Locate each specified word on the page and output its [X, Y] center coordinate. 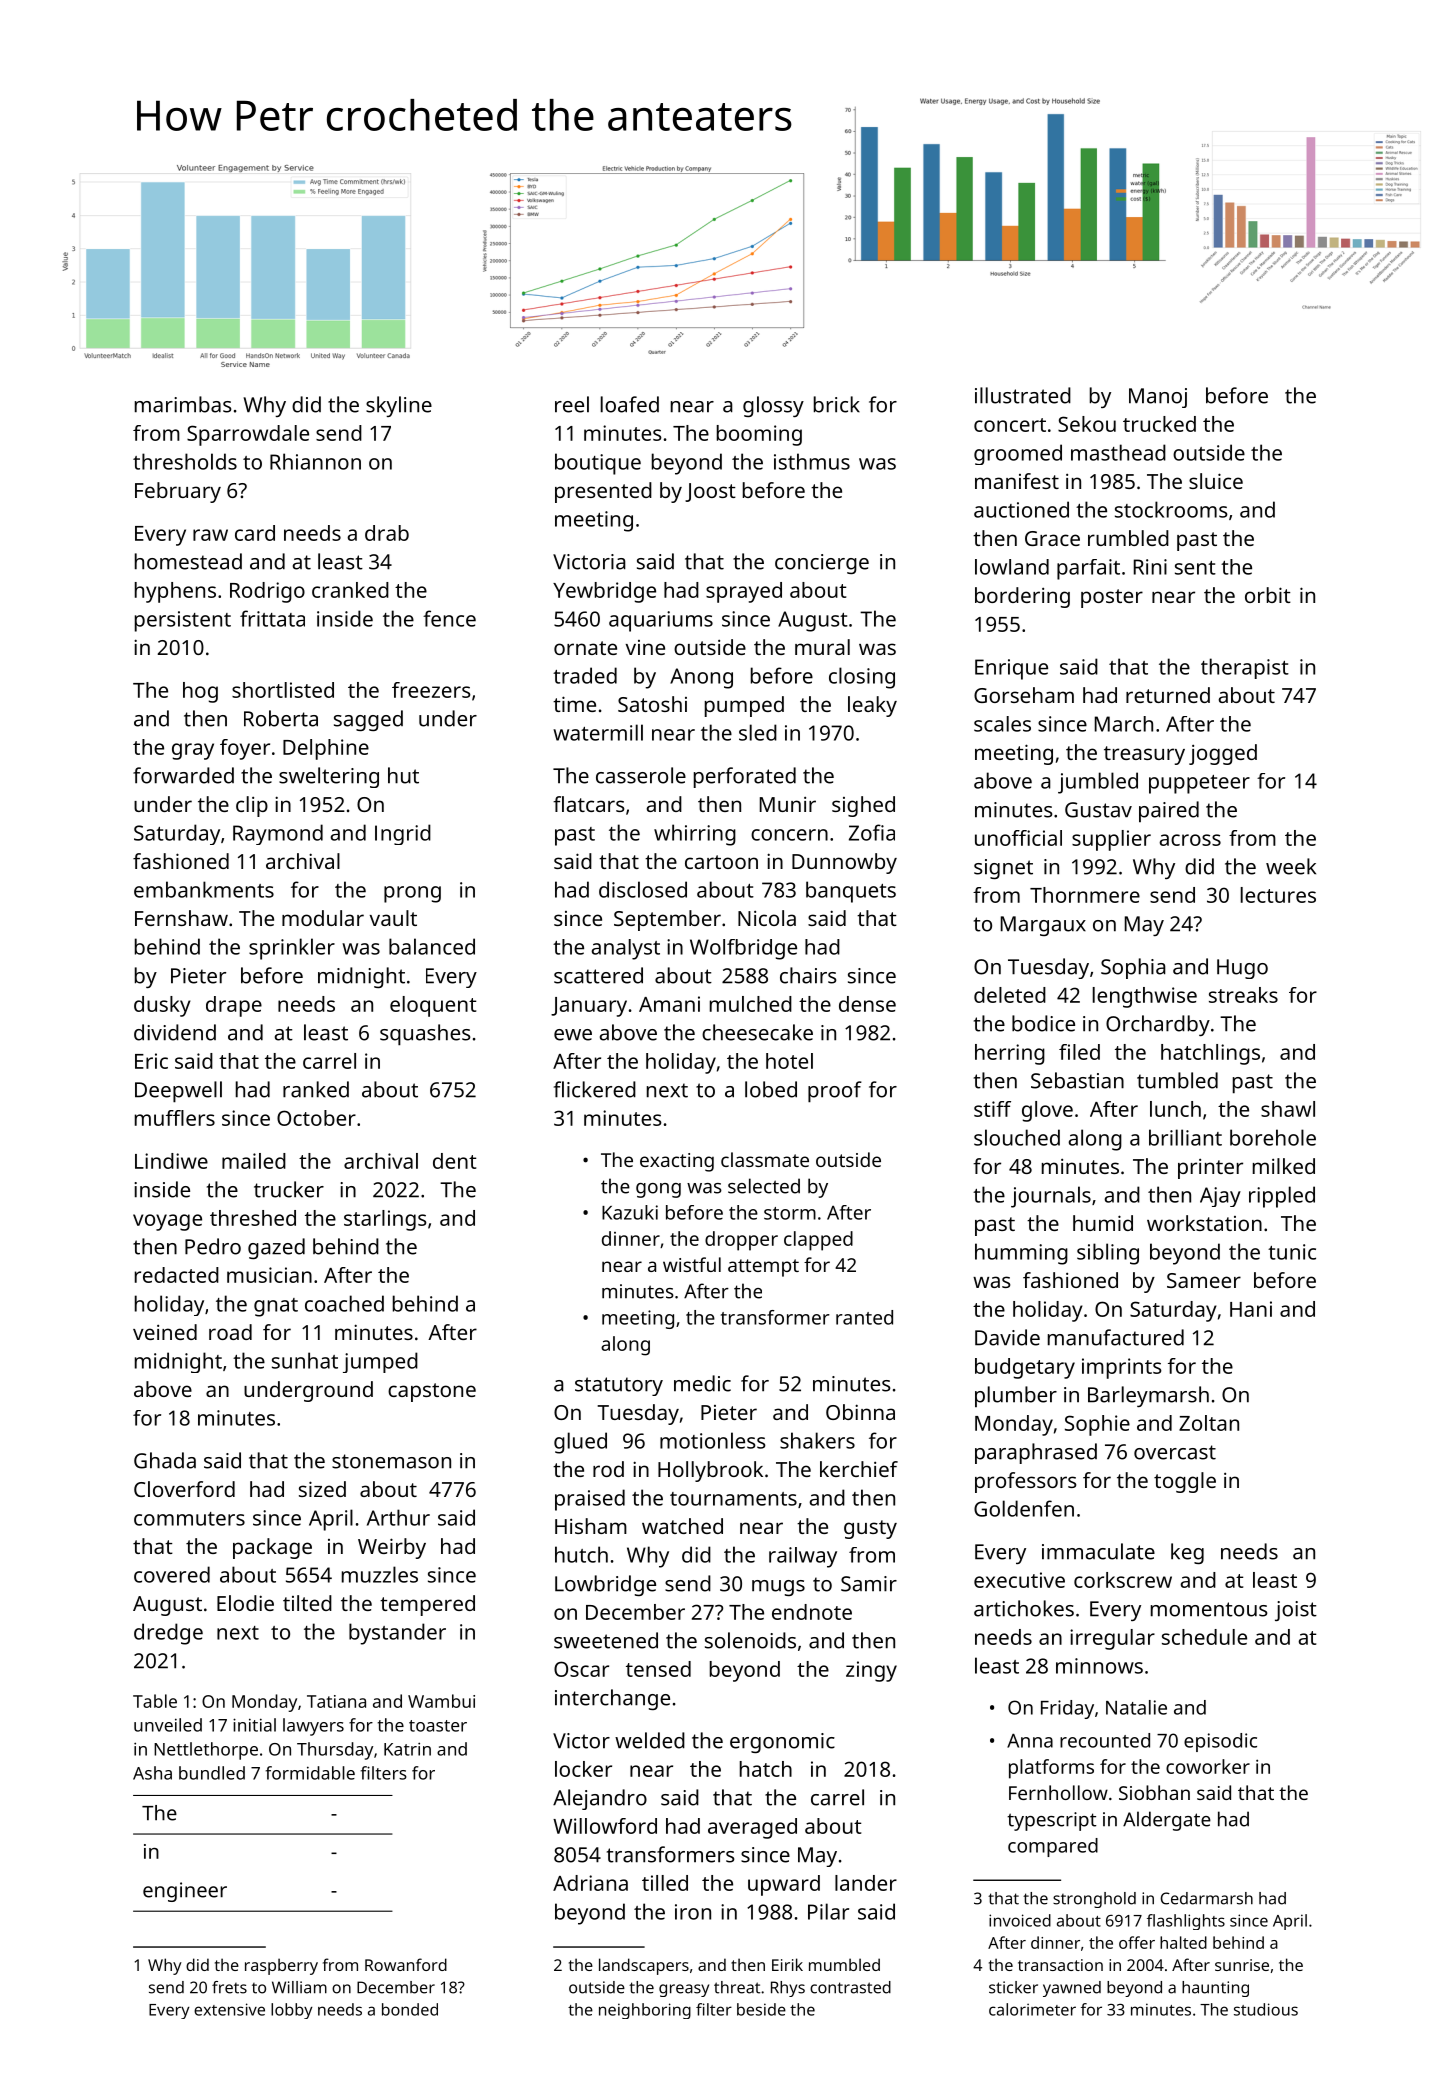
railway [803, 1557]
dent [454, 1161]
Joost [710, 492]
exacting [677, 1162]
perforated [745, 777]
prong [412, 894]
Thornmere [1085, 895]
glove [1047, 1111]
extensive [229, 2009]
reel [572, 404]
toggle [1185, 1482]
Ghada [165, 1460]
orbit [1268, 595]
